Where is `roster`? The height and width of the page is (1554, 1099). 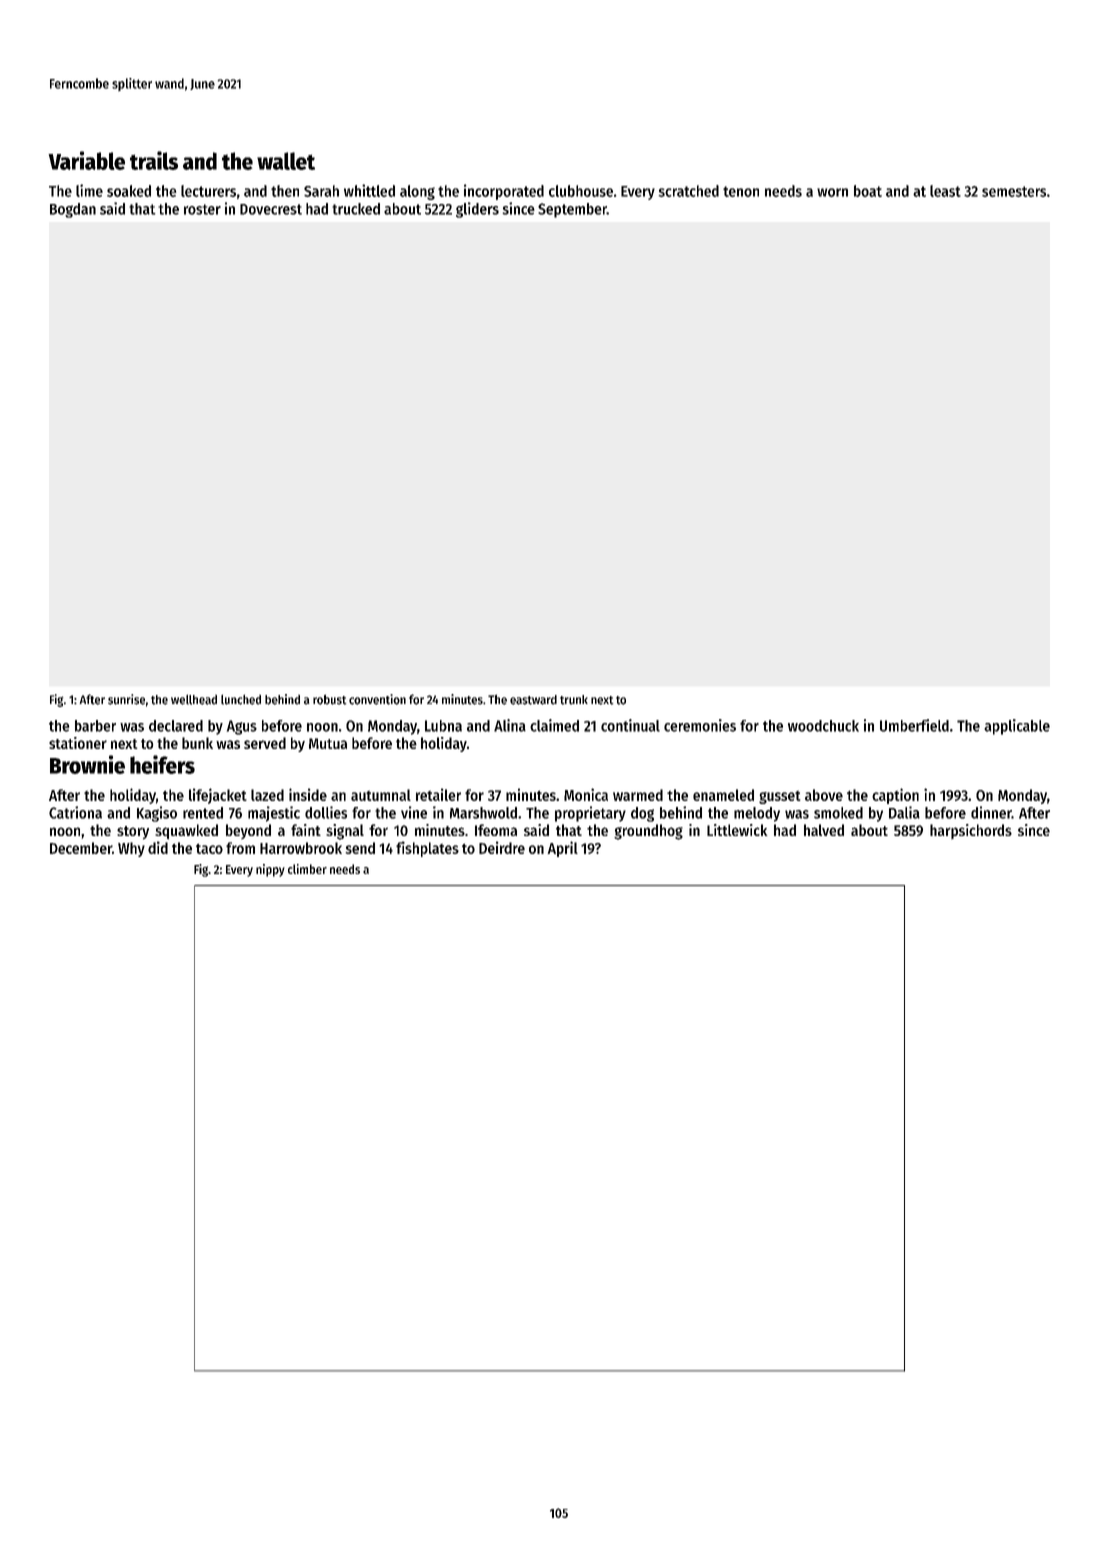 roster is located at coordinates (202, 209).
